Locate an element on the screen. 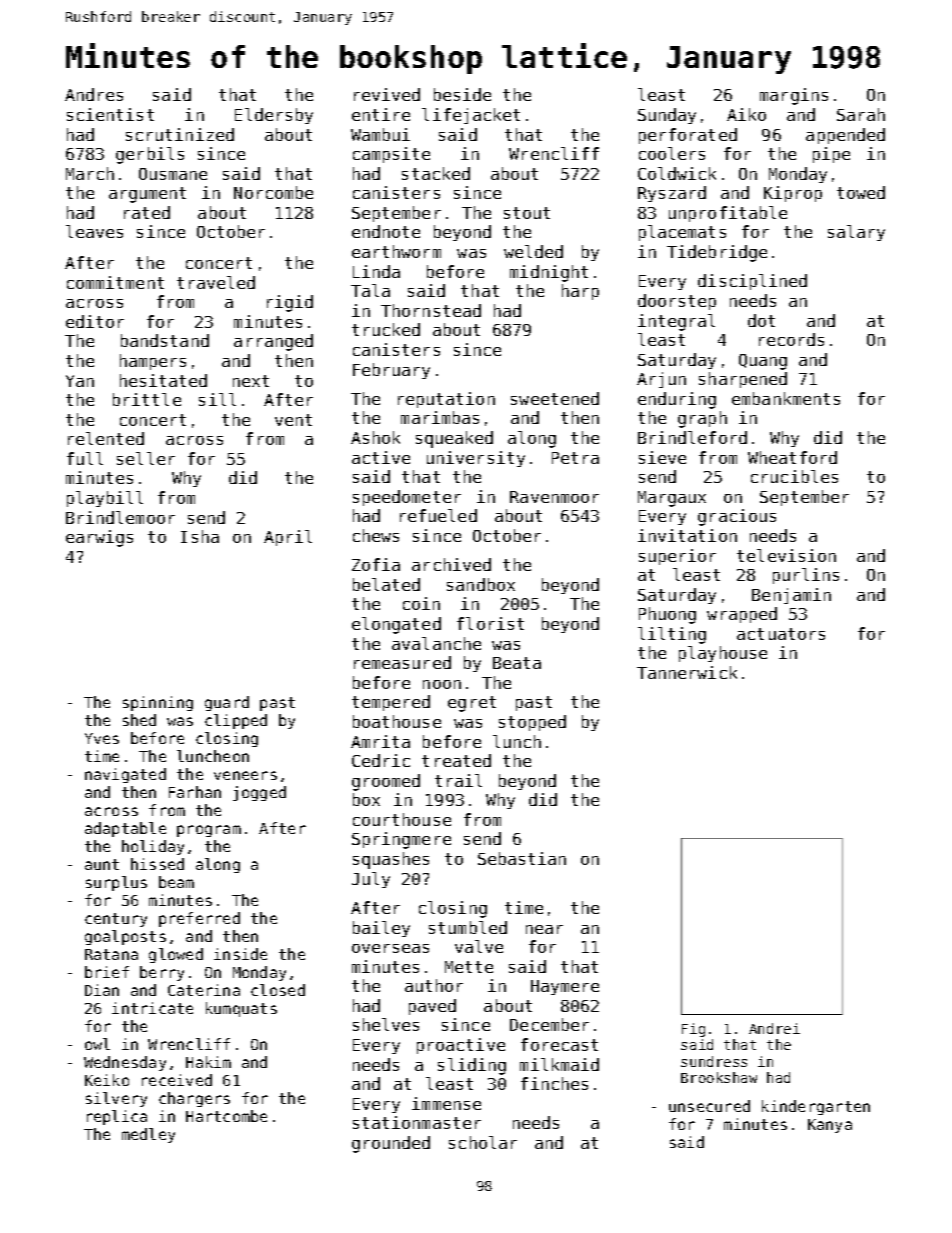 This screenshot has width=952, height=1233. welded is located at coordinates (533, 251).
